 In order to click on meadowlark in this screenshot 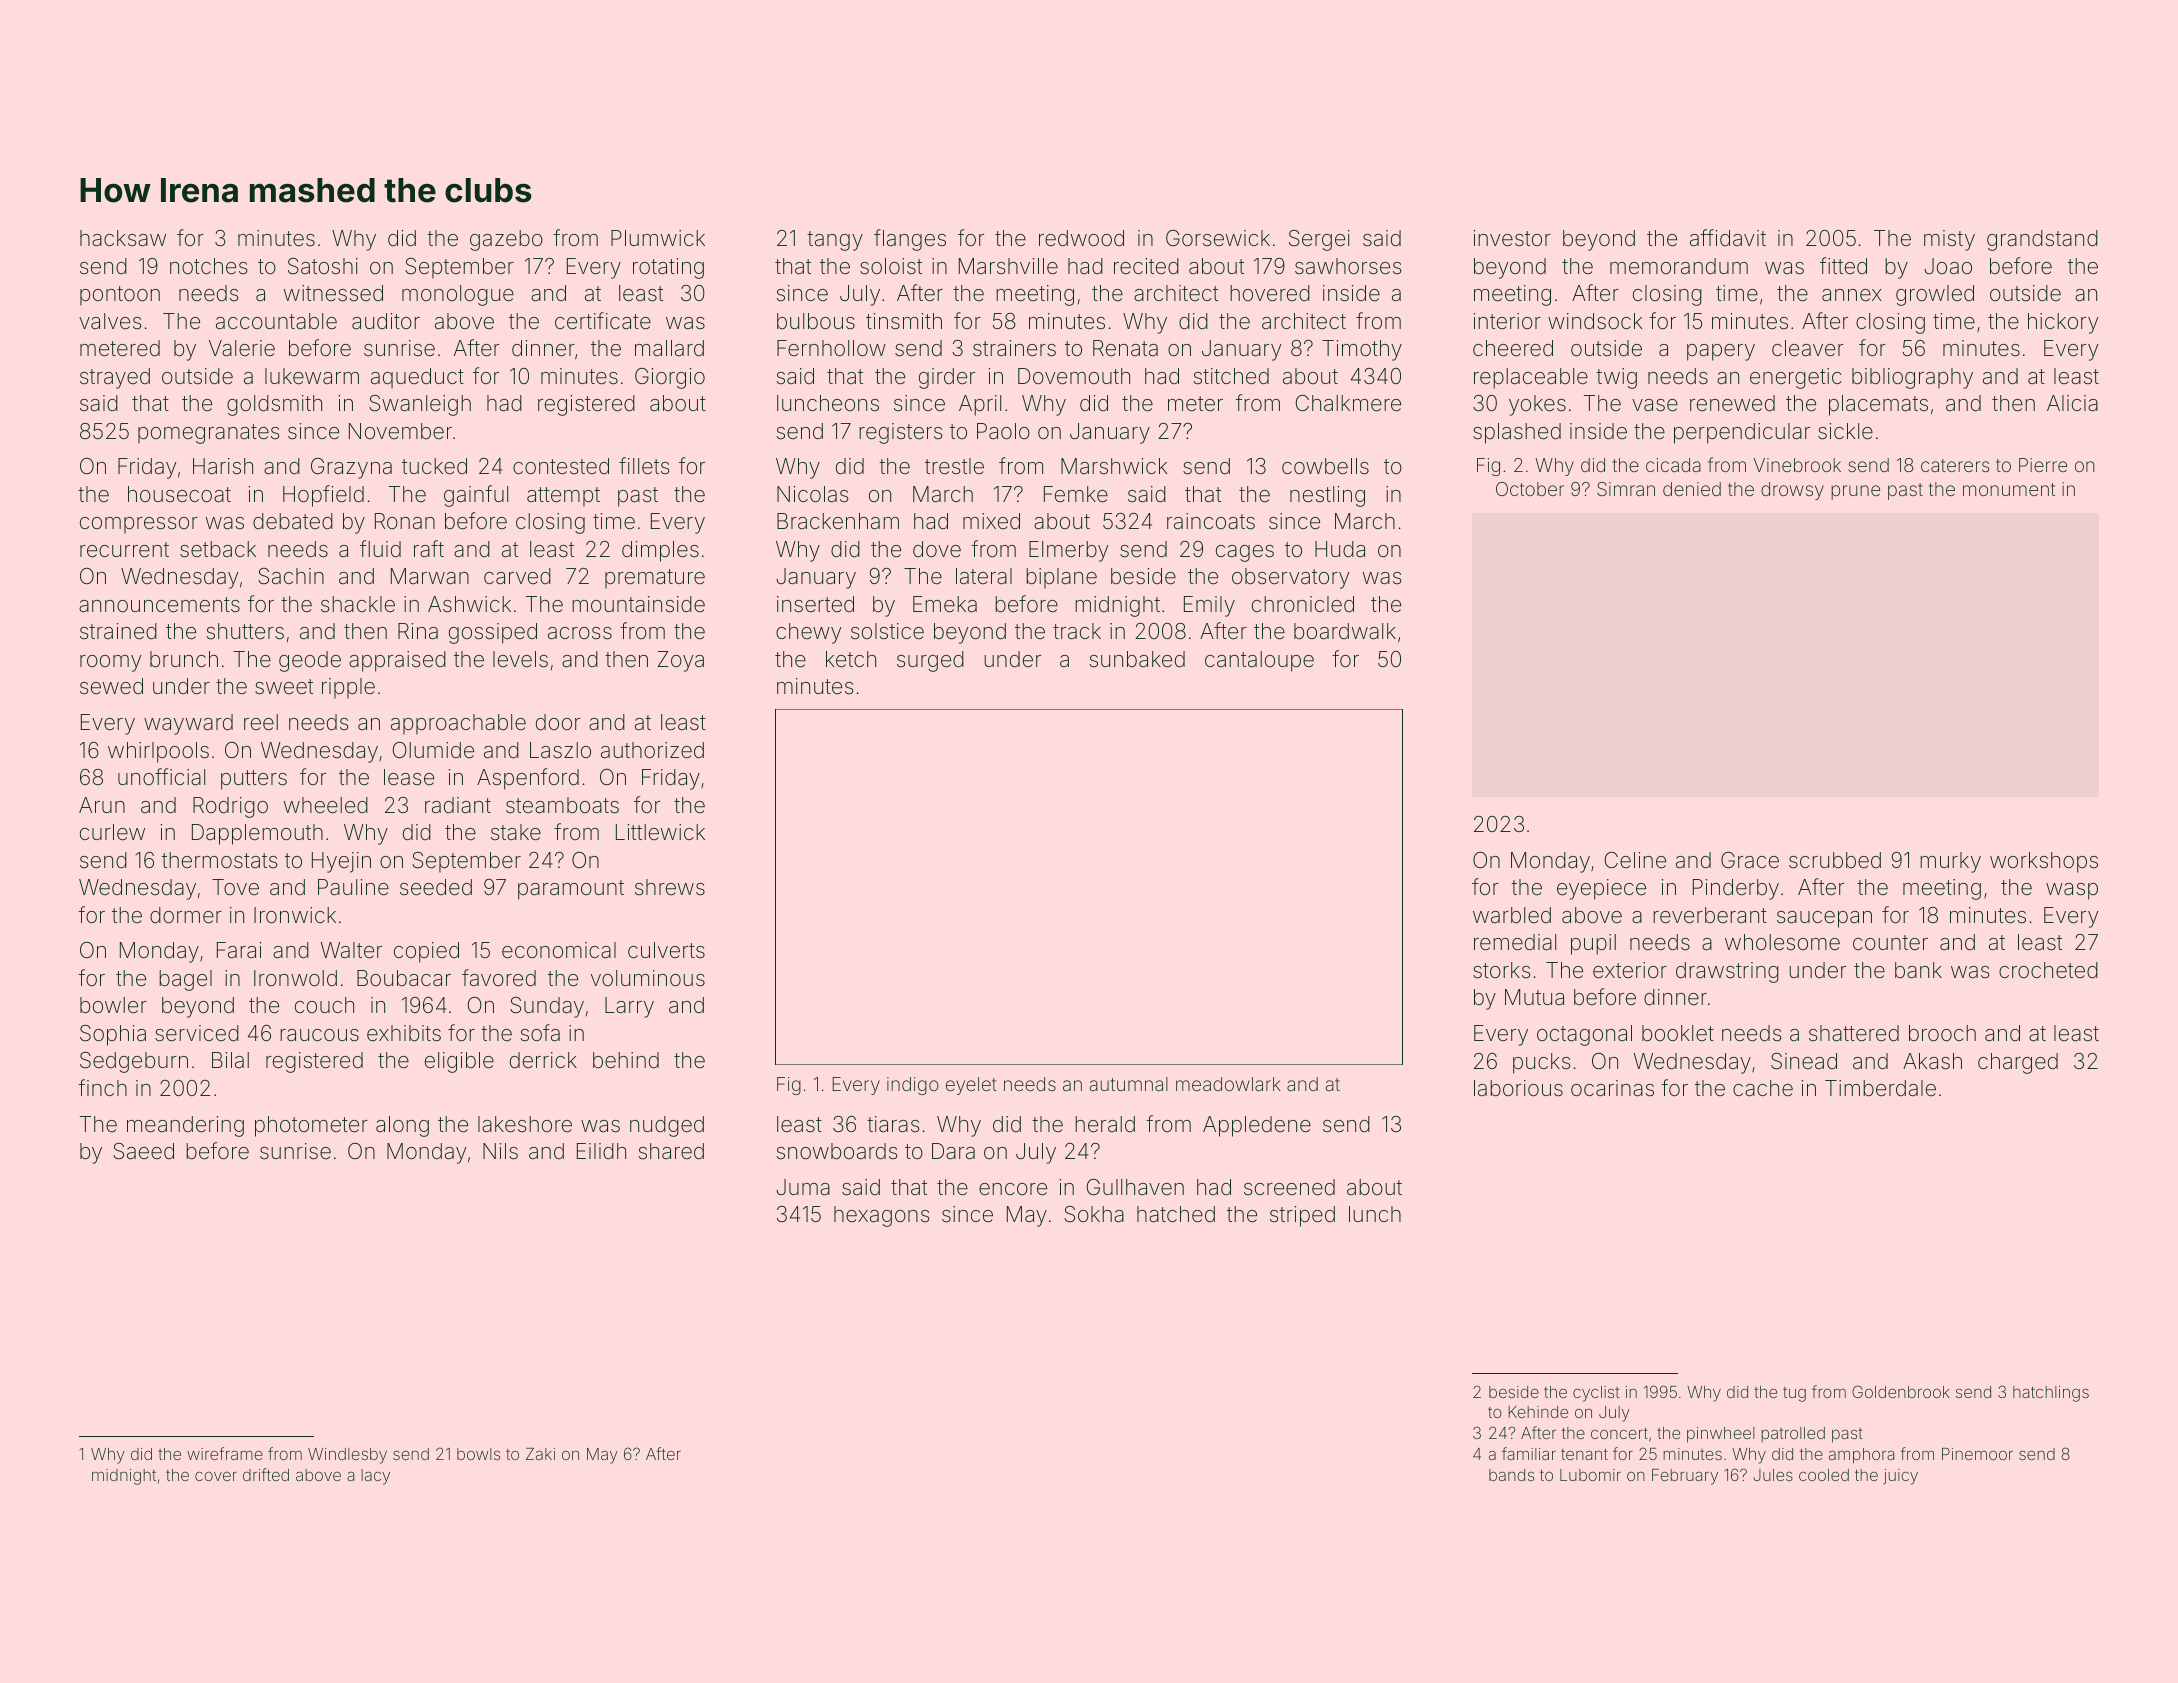, I will do `click(1228, 1084)`.
